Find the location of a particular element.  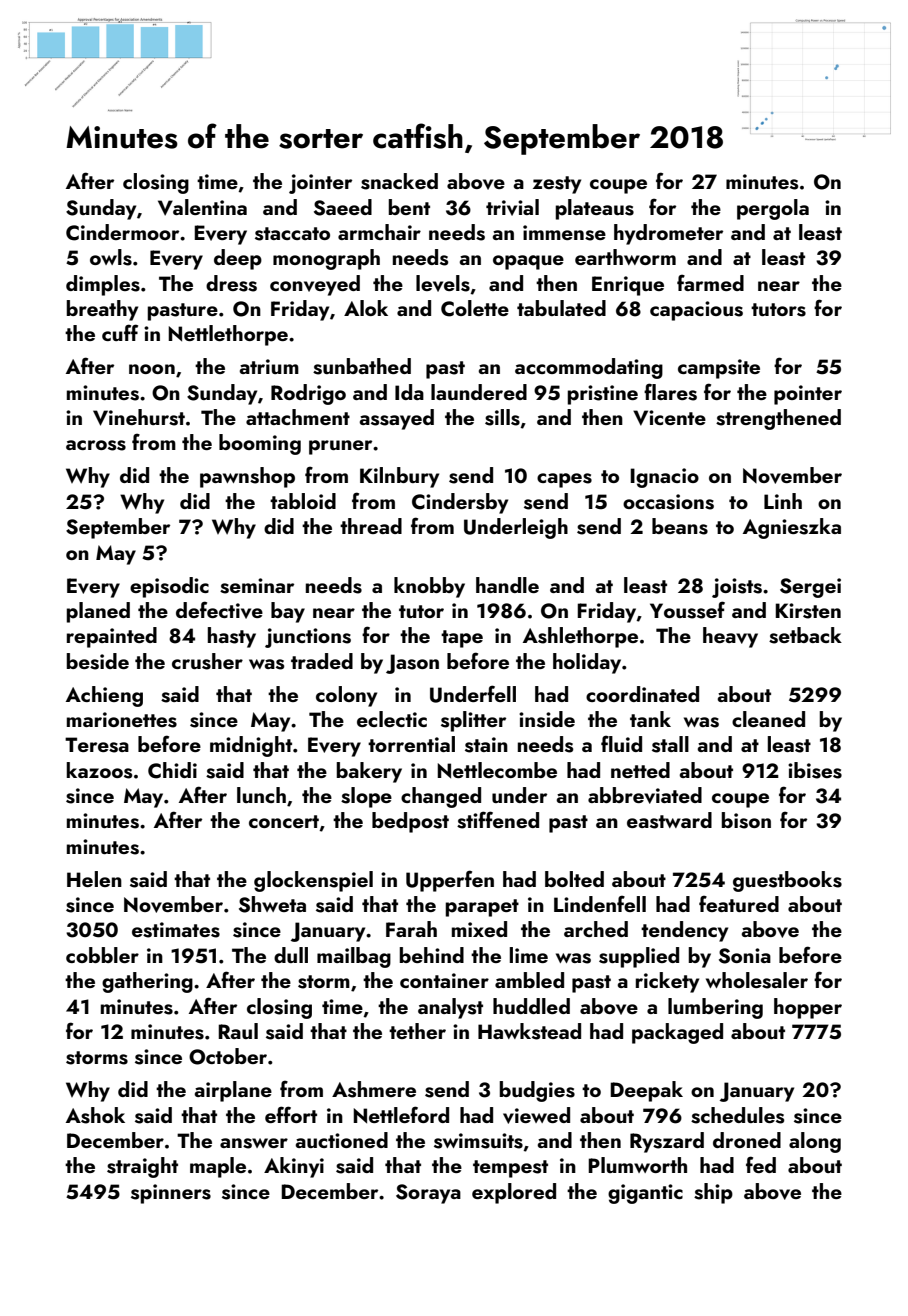

concert is located at coordinates (284, 821).
